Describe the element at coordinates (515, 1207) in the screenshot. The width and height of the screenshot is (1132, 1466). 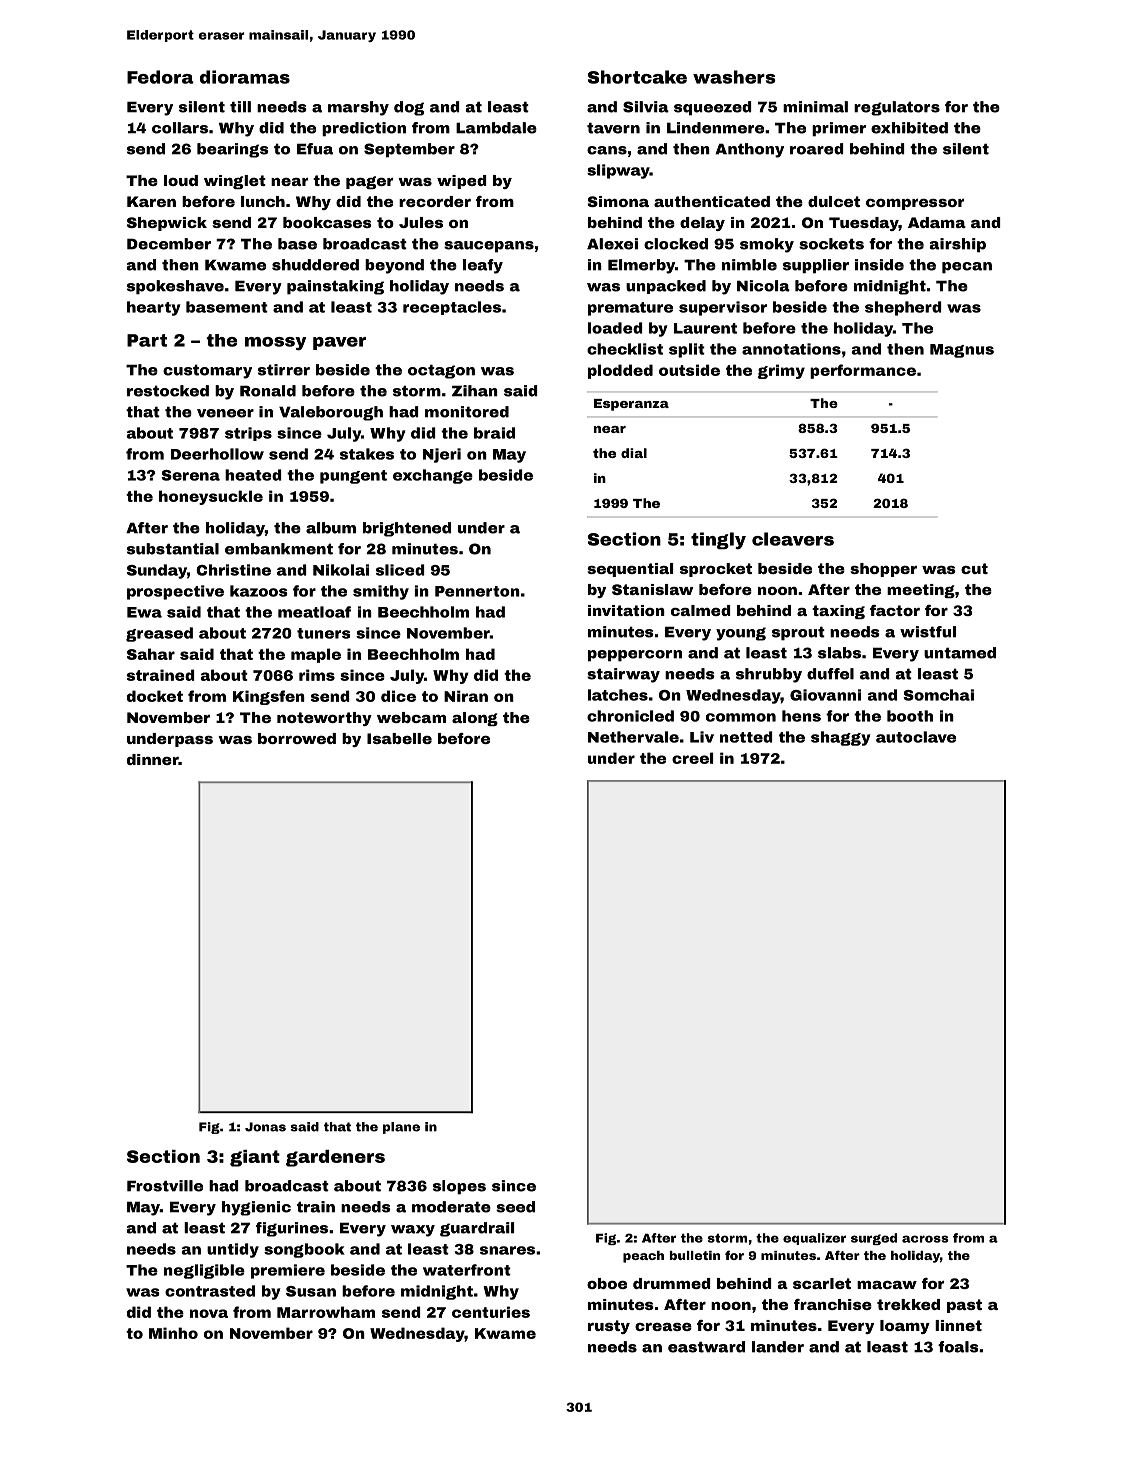
I see `seed` at that location.
